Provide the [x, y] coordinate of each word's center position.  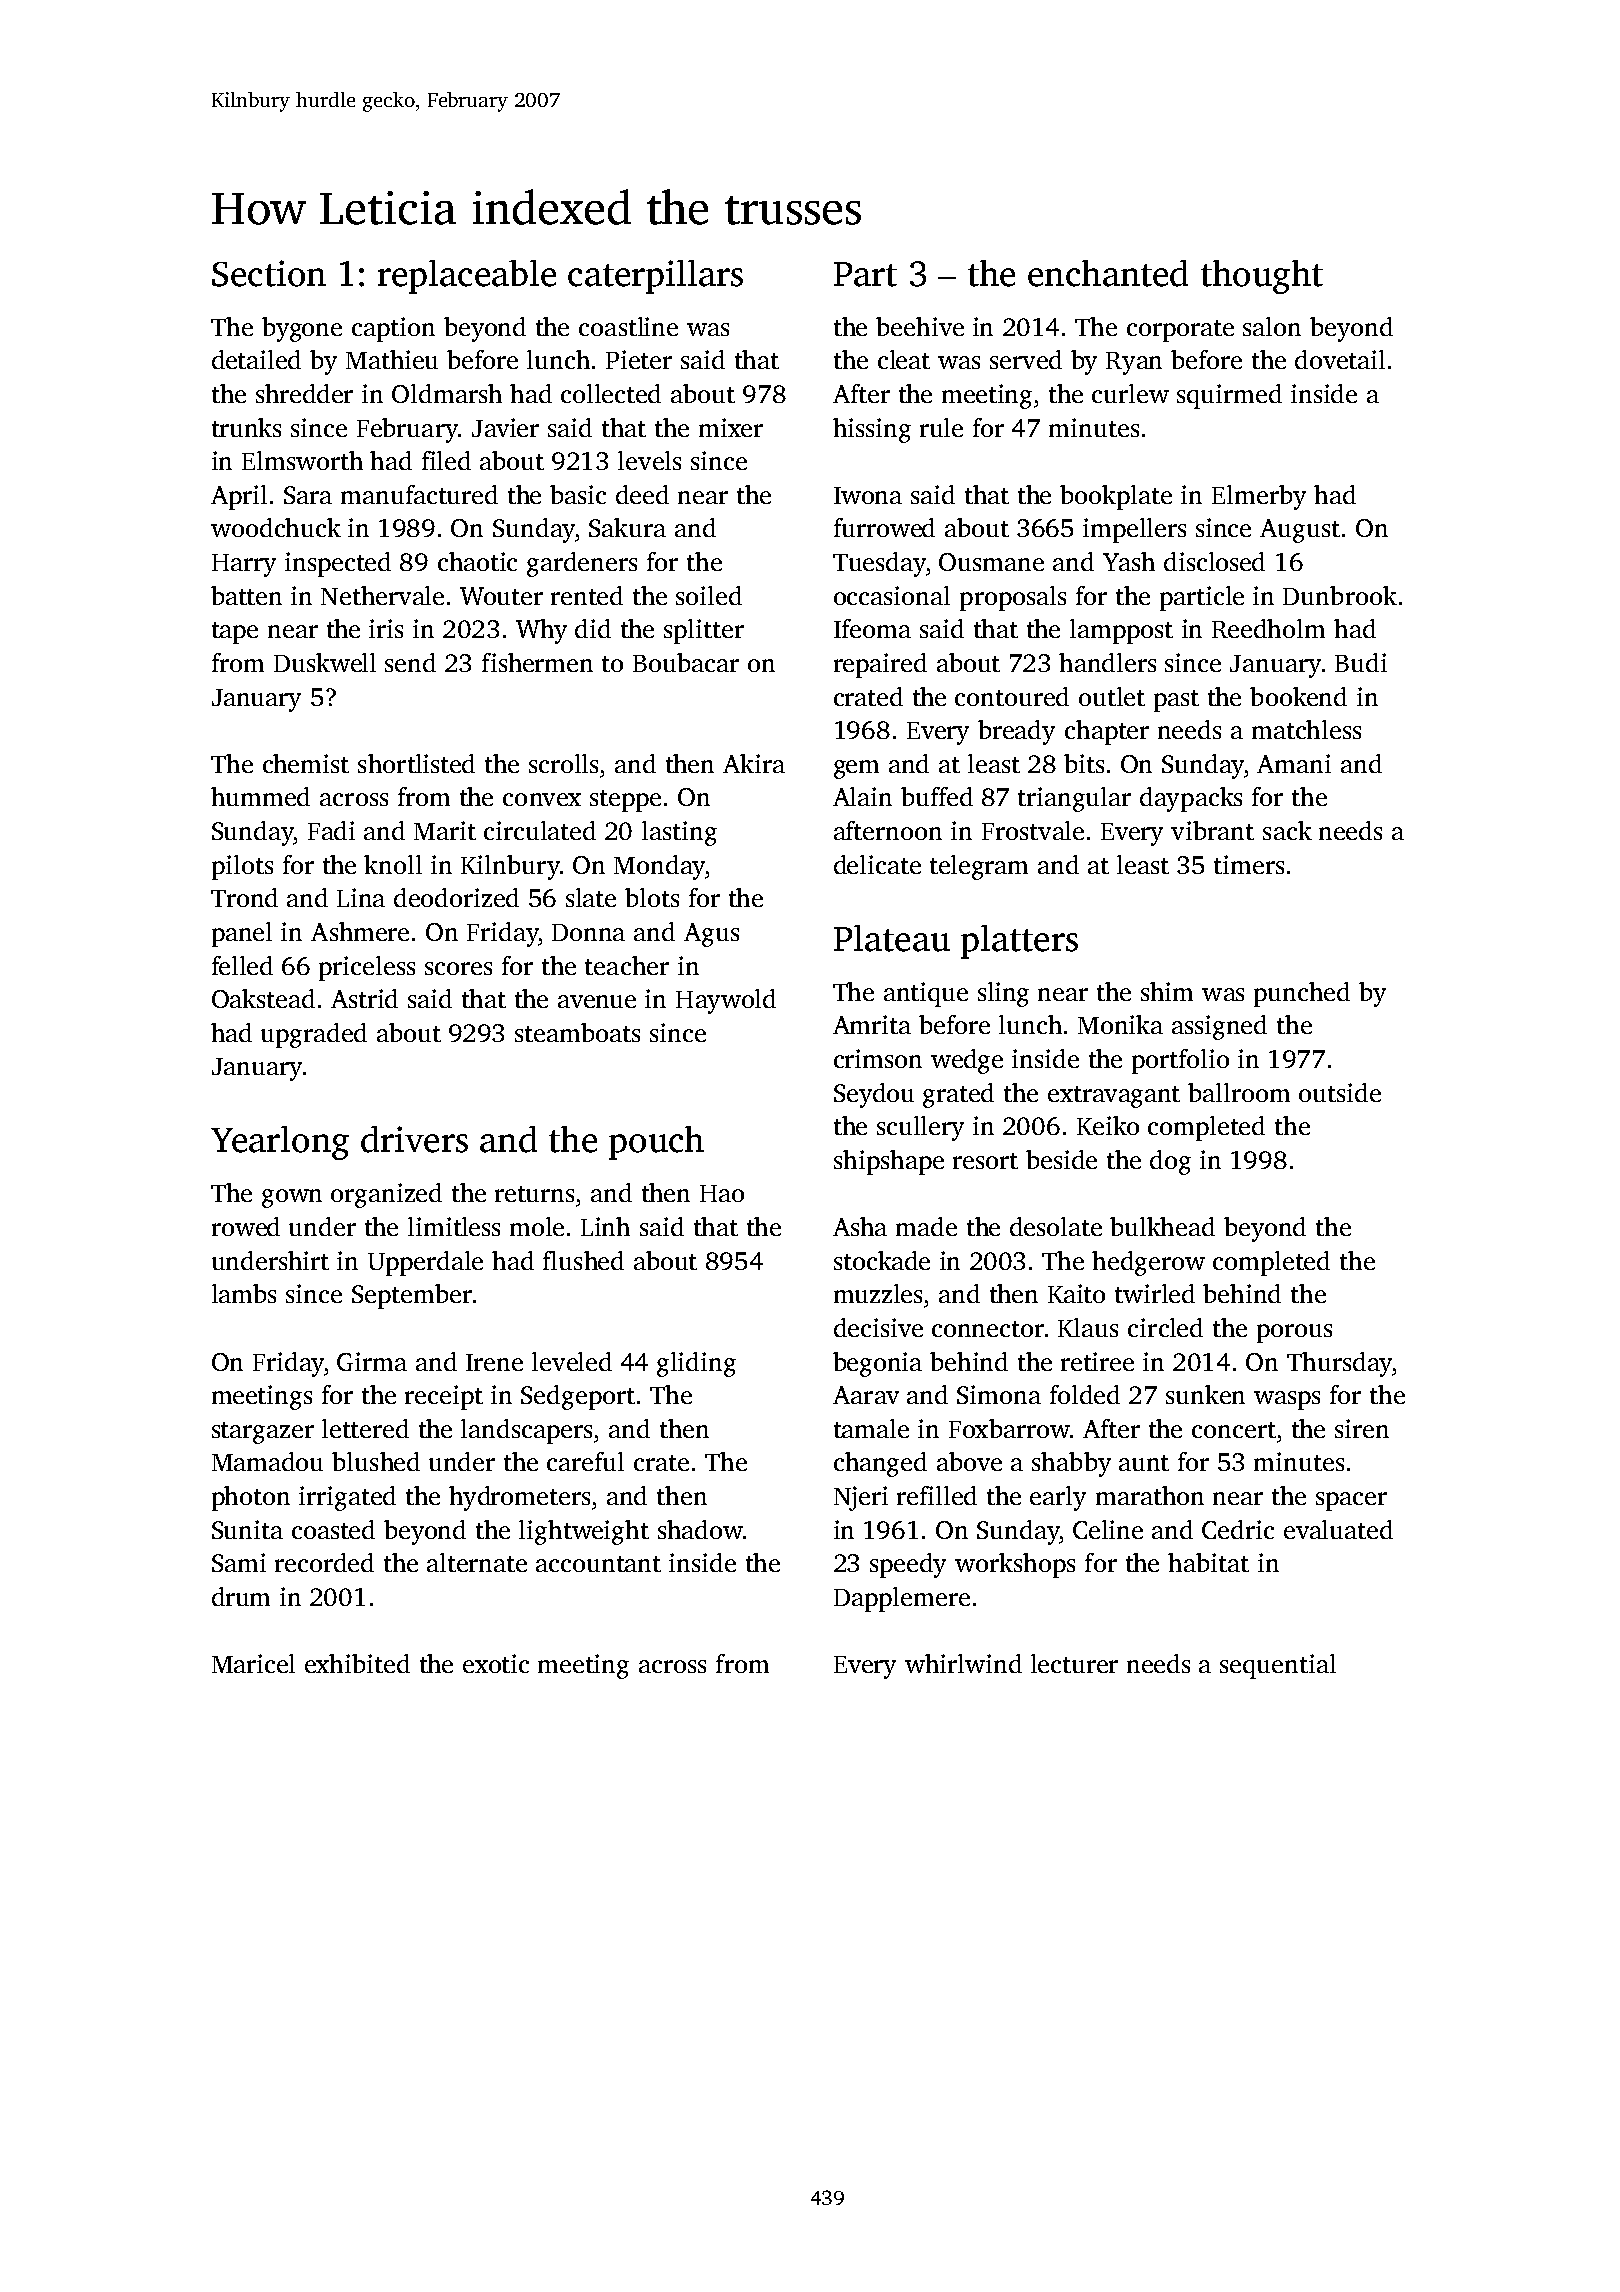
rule [941, 427]
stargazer [263, 1433]
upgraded [314, 1035]
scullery [920, 1128]
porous [1294, 1333]
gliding [696, 1364]
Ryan [1134, 363]
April [239, 497]
